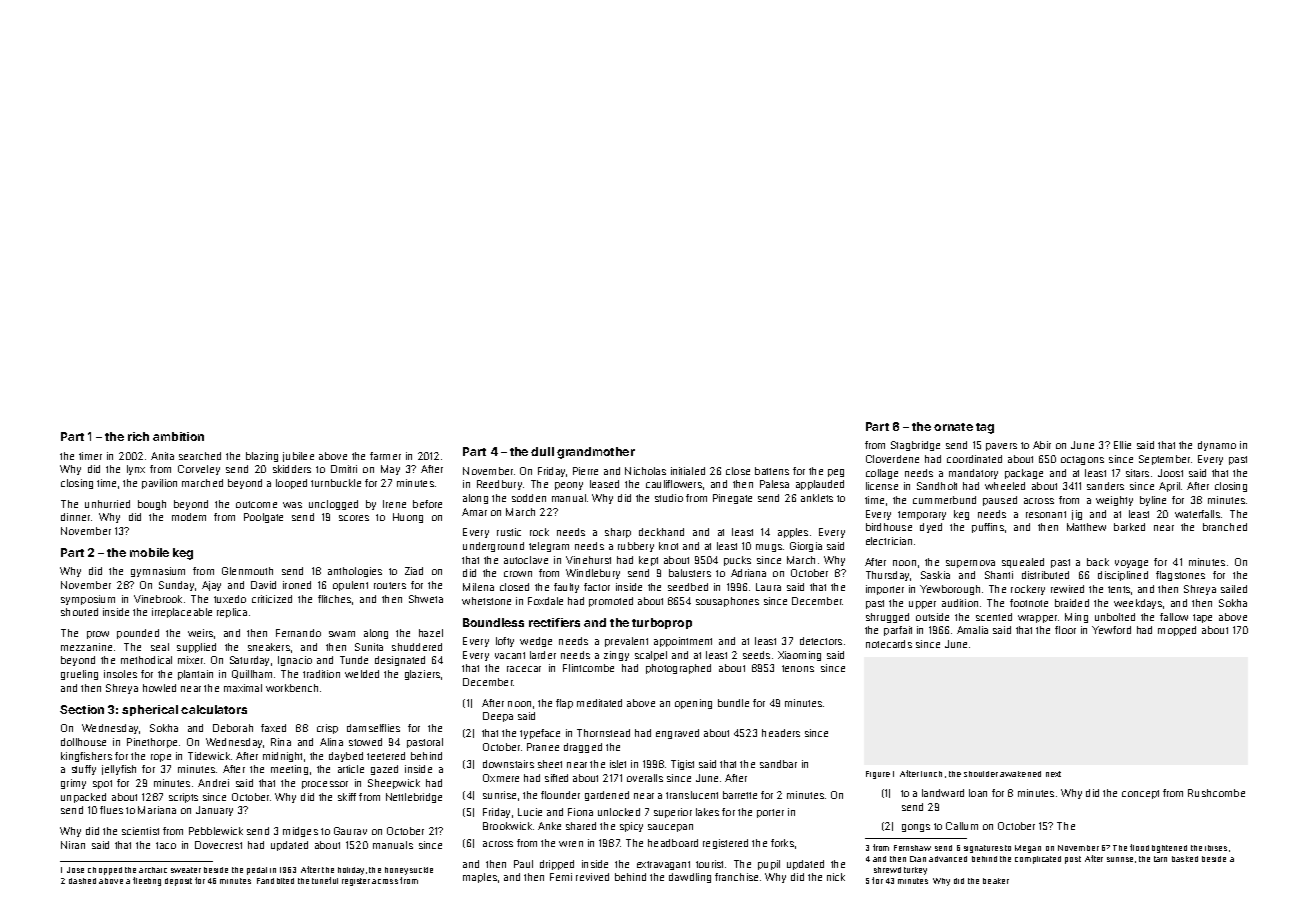 This screenshot has width=1308, height=924. Describe the element at coordinates (291, 484) in the screenshot. I see `looped` at that location.
